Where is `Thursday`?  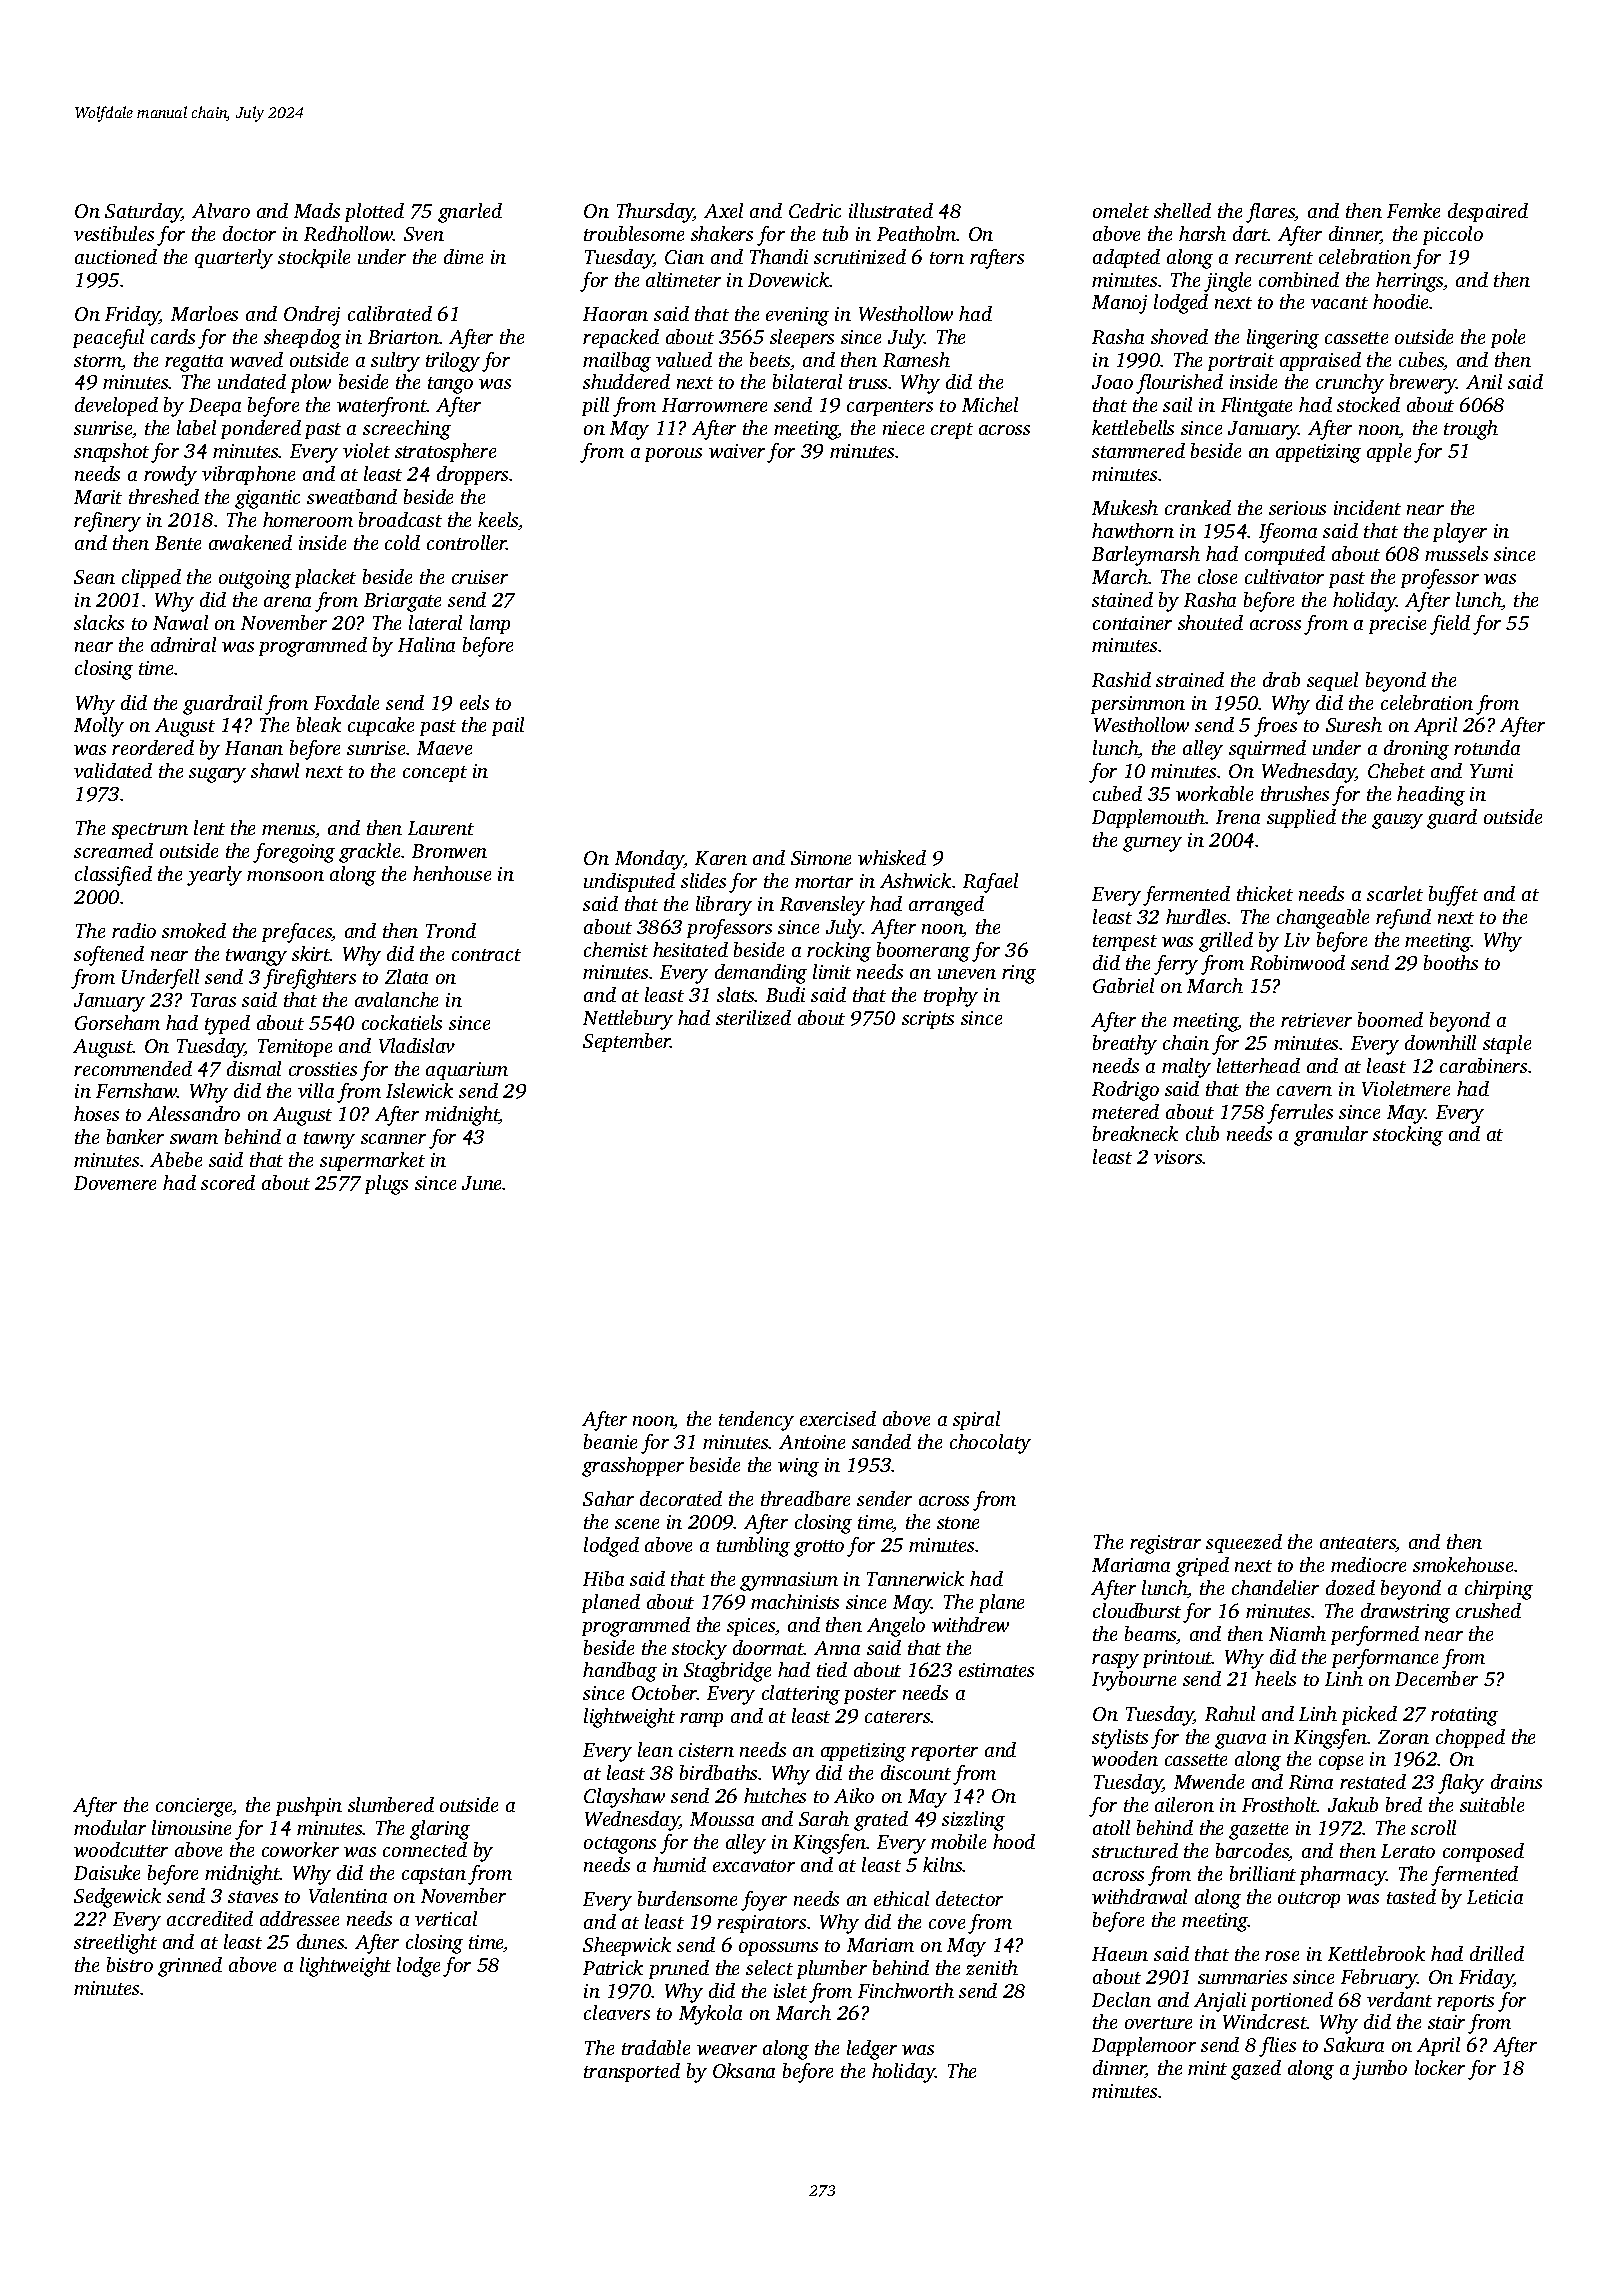 Thursday is located at coordinates (655, 213).
